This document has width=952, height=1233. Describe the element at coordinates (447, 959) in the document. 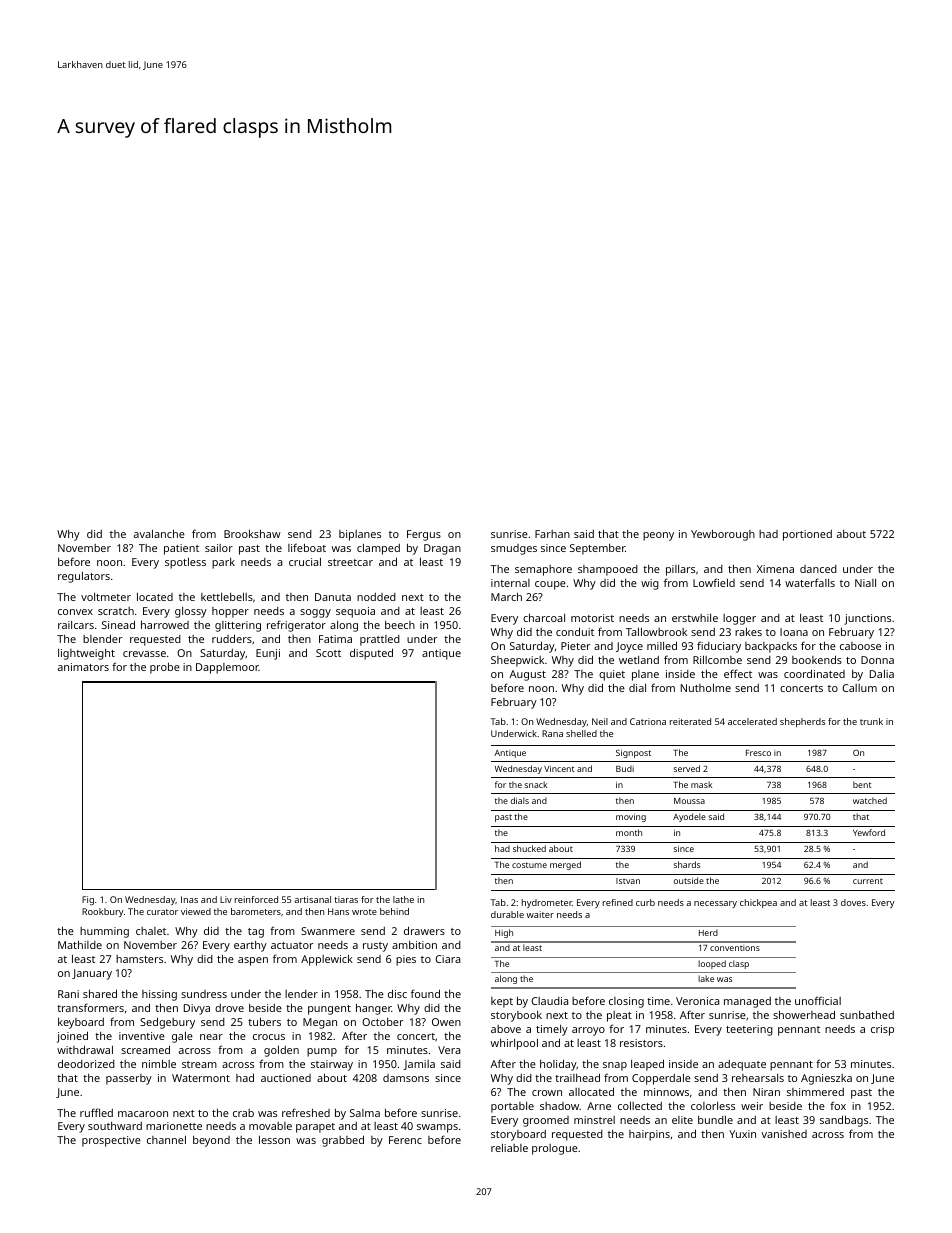

I see `Ciara` at that location.
